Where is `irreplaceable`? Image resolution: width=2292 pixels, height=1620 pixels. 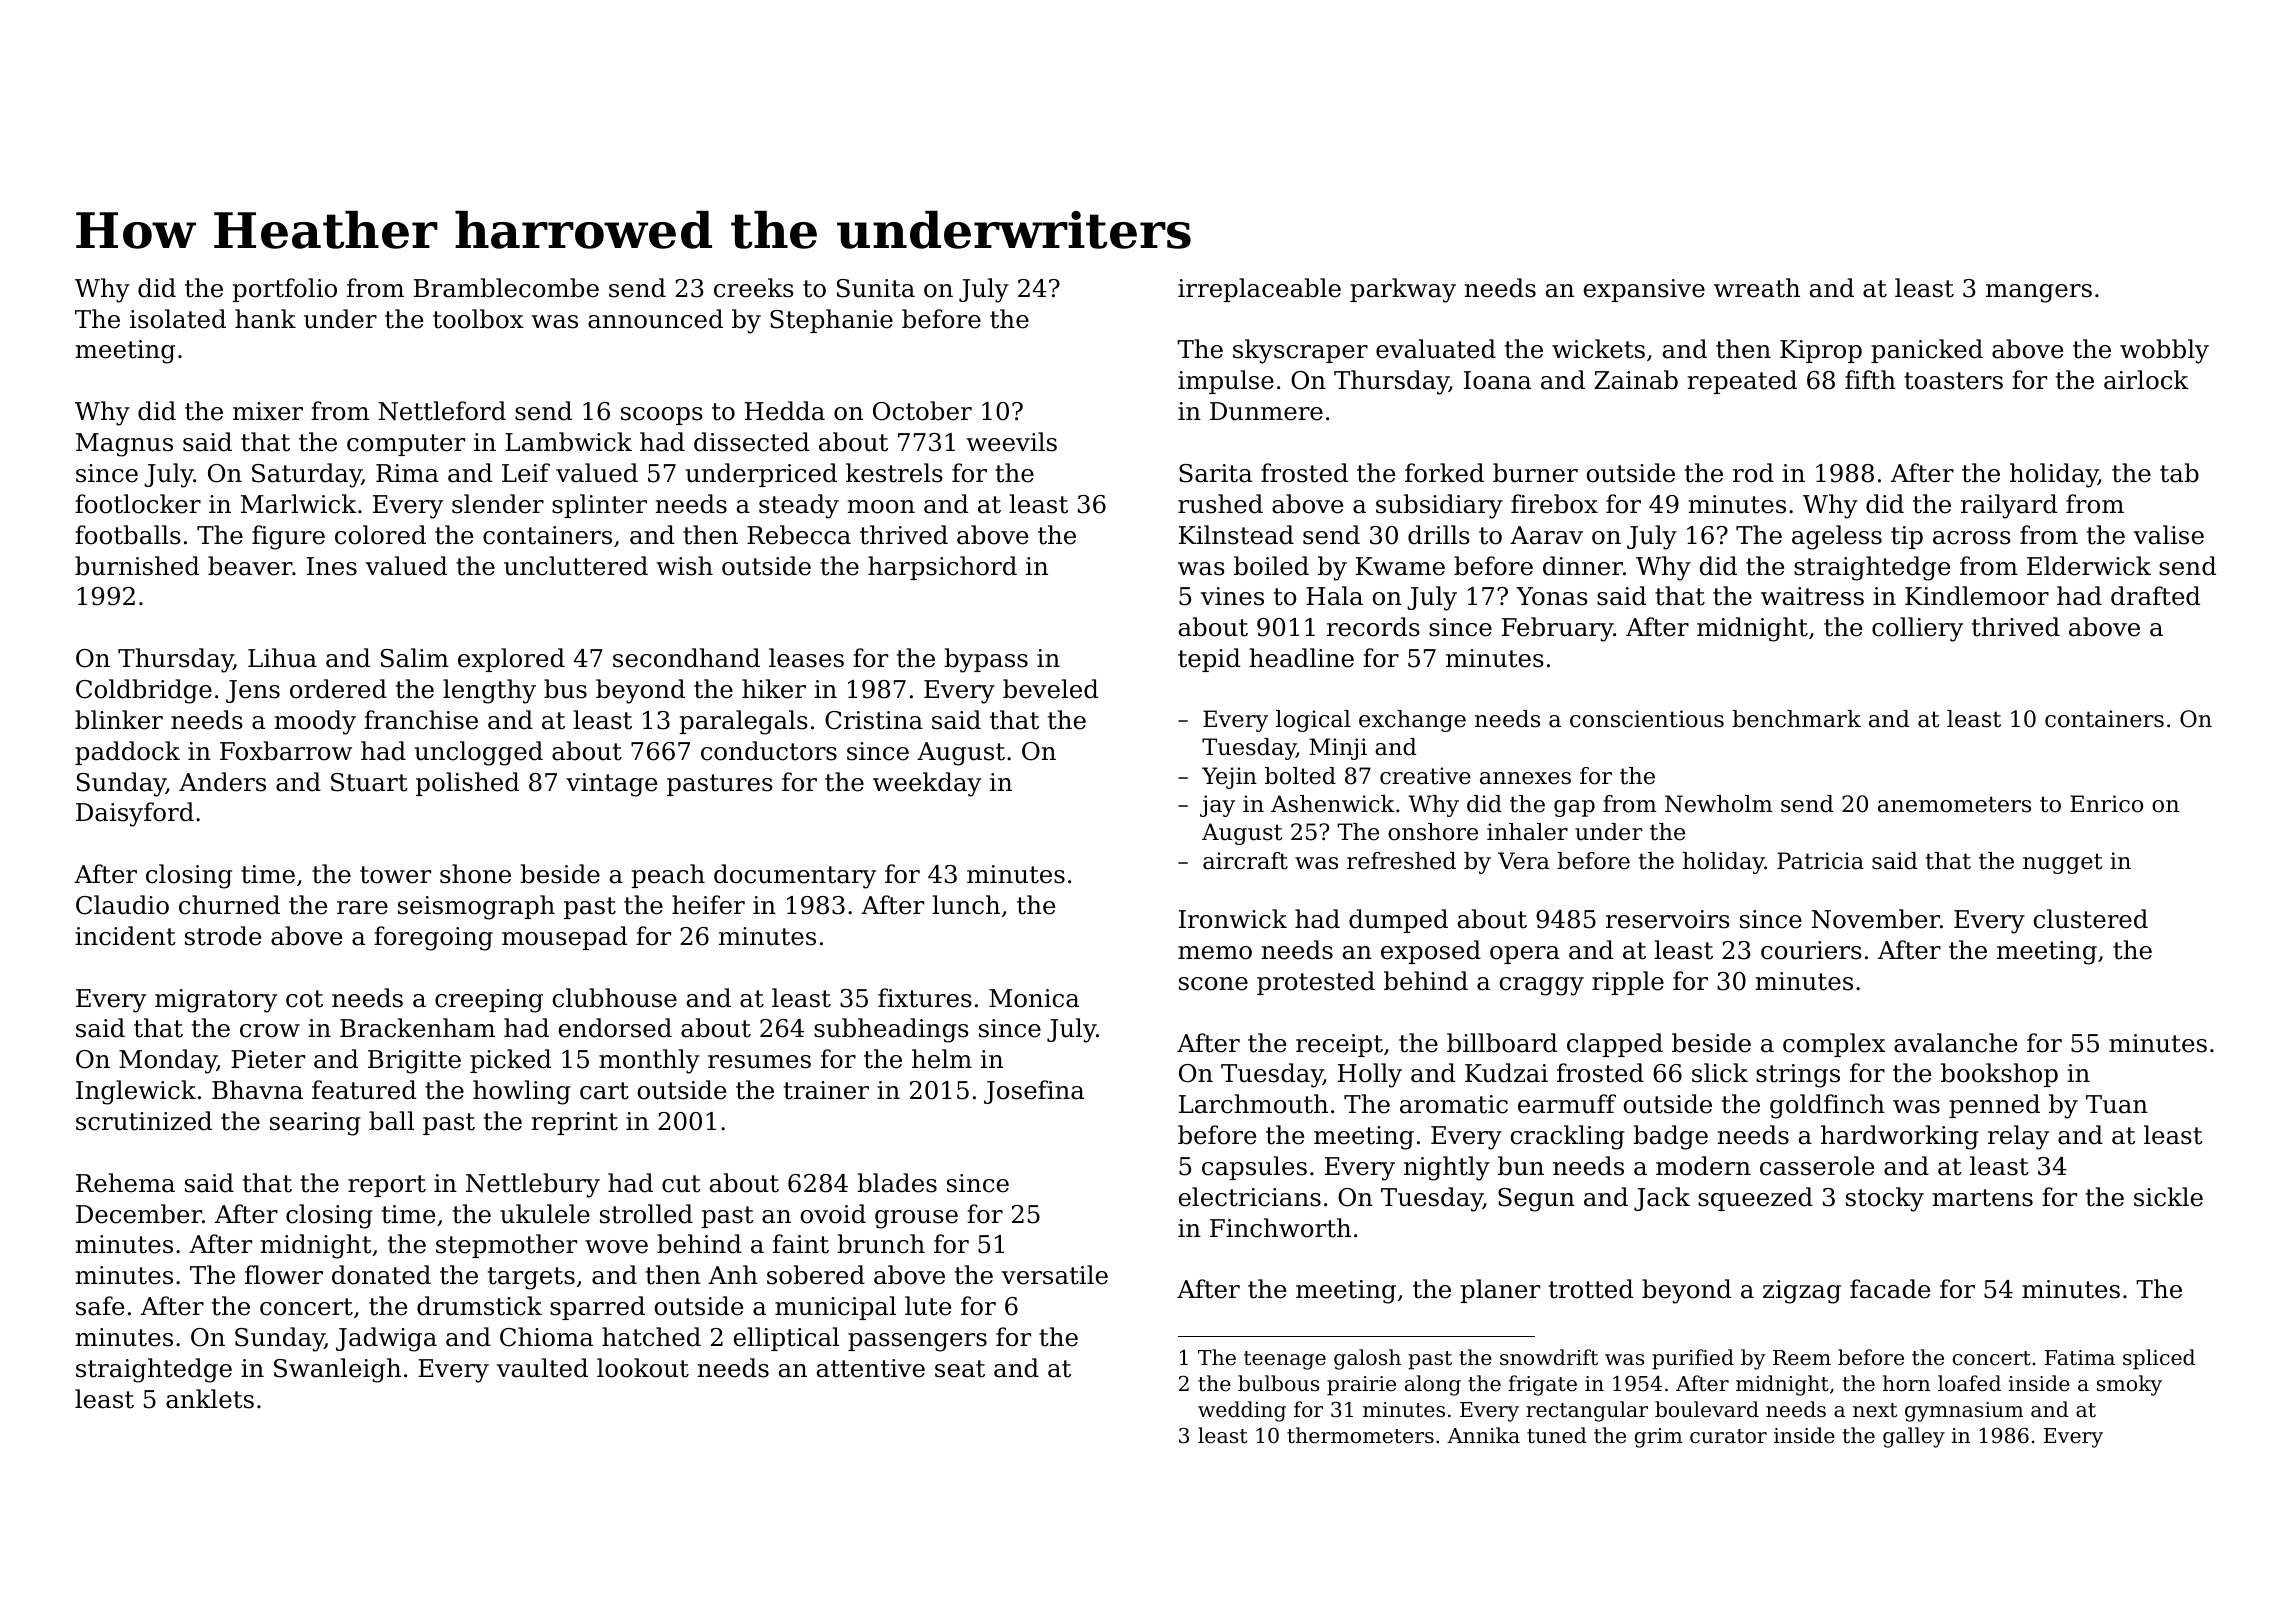 irreplaceable is located at coordinates (1259, 290).
